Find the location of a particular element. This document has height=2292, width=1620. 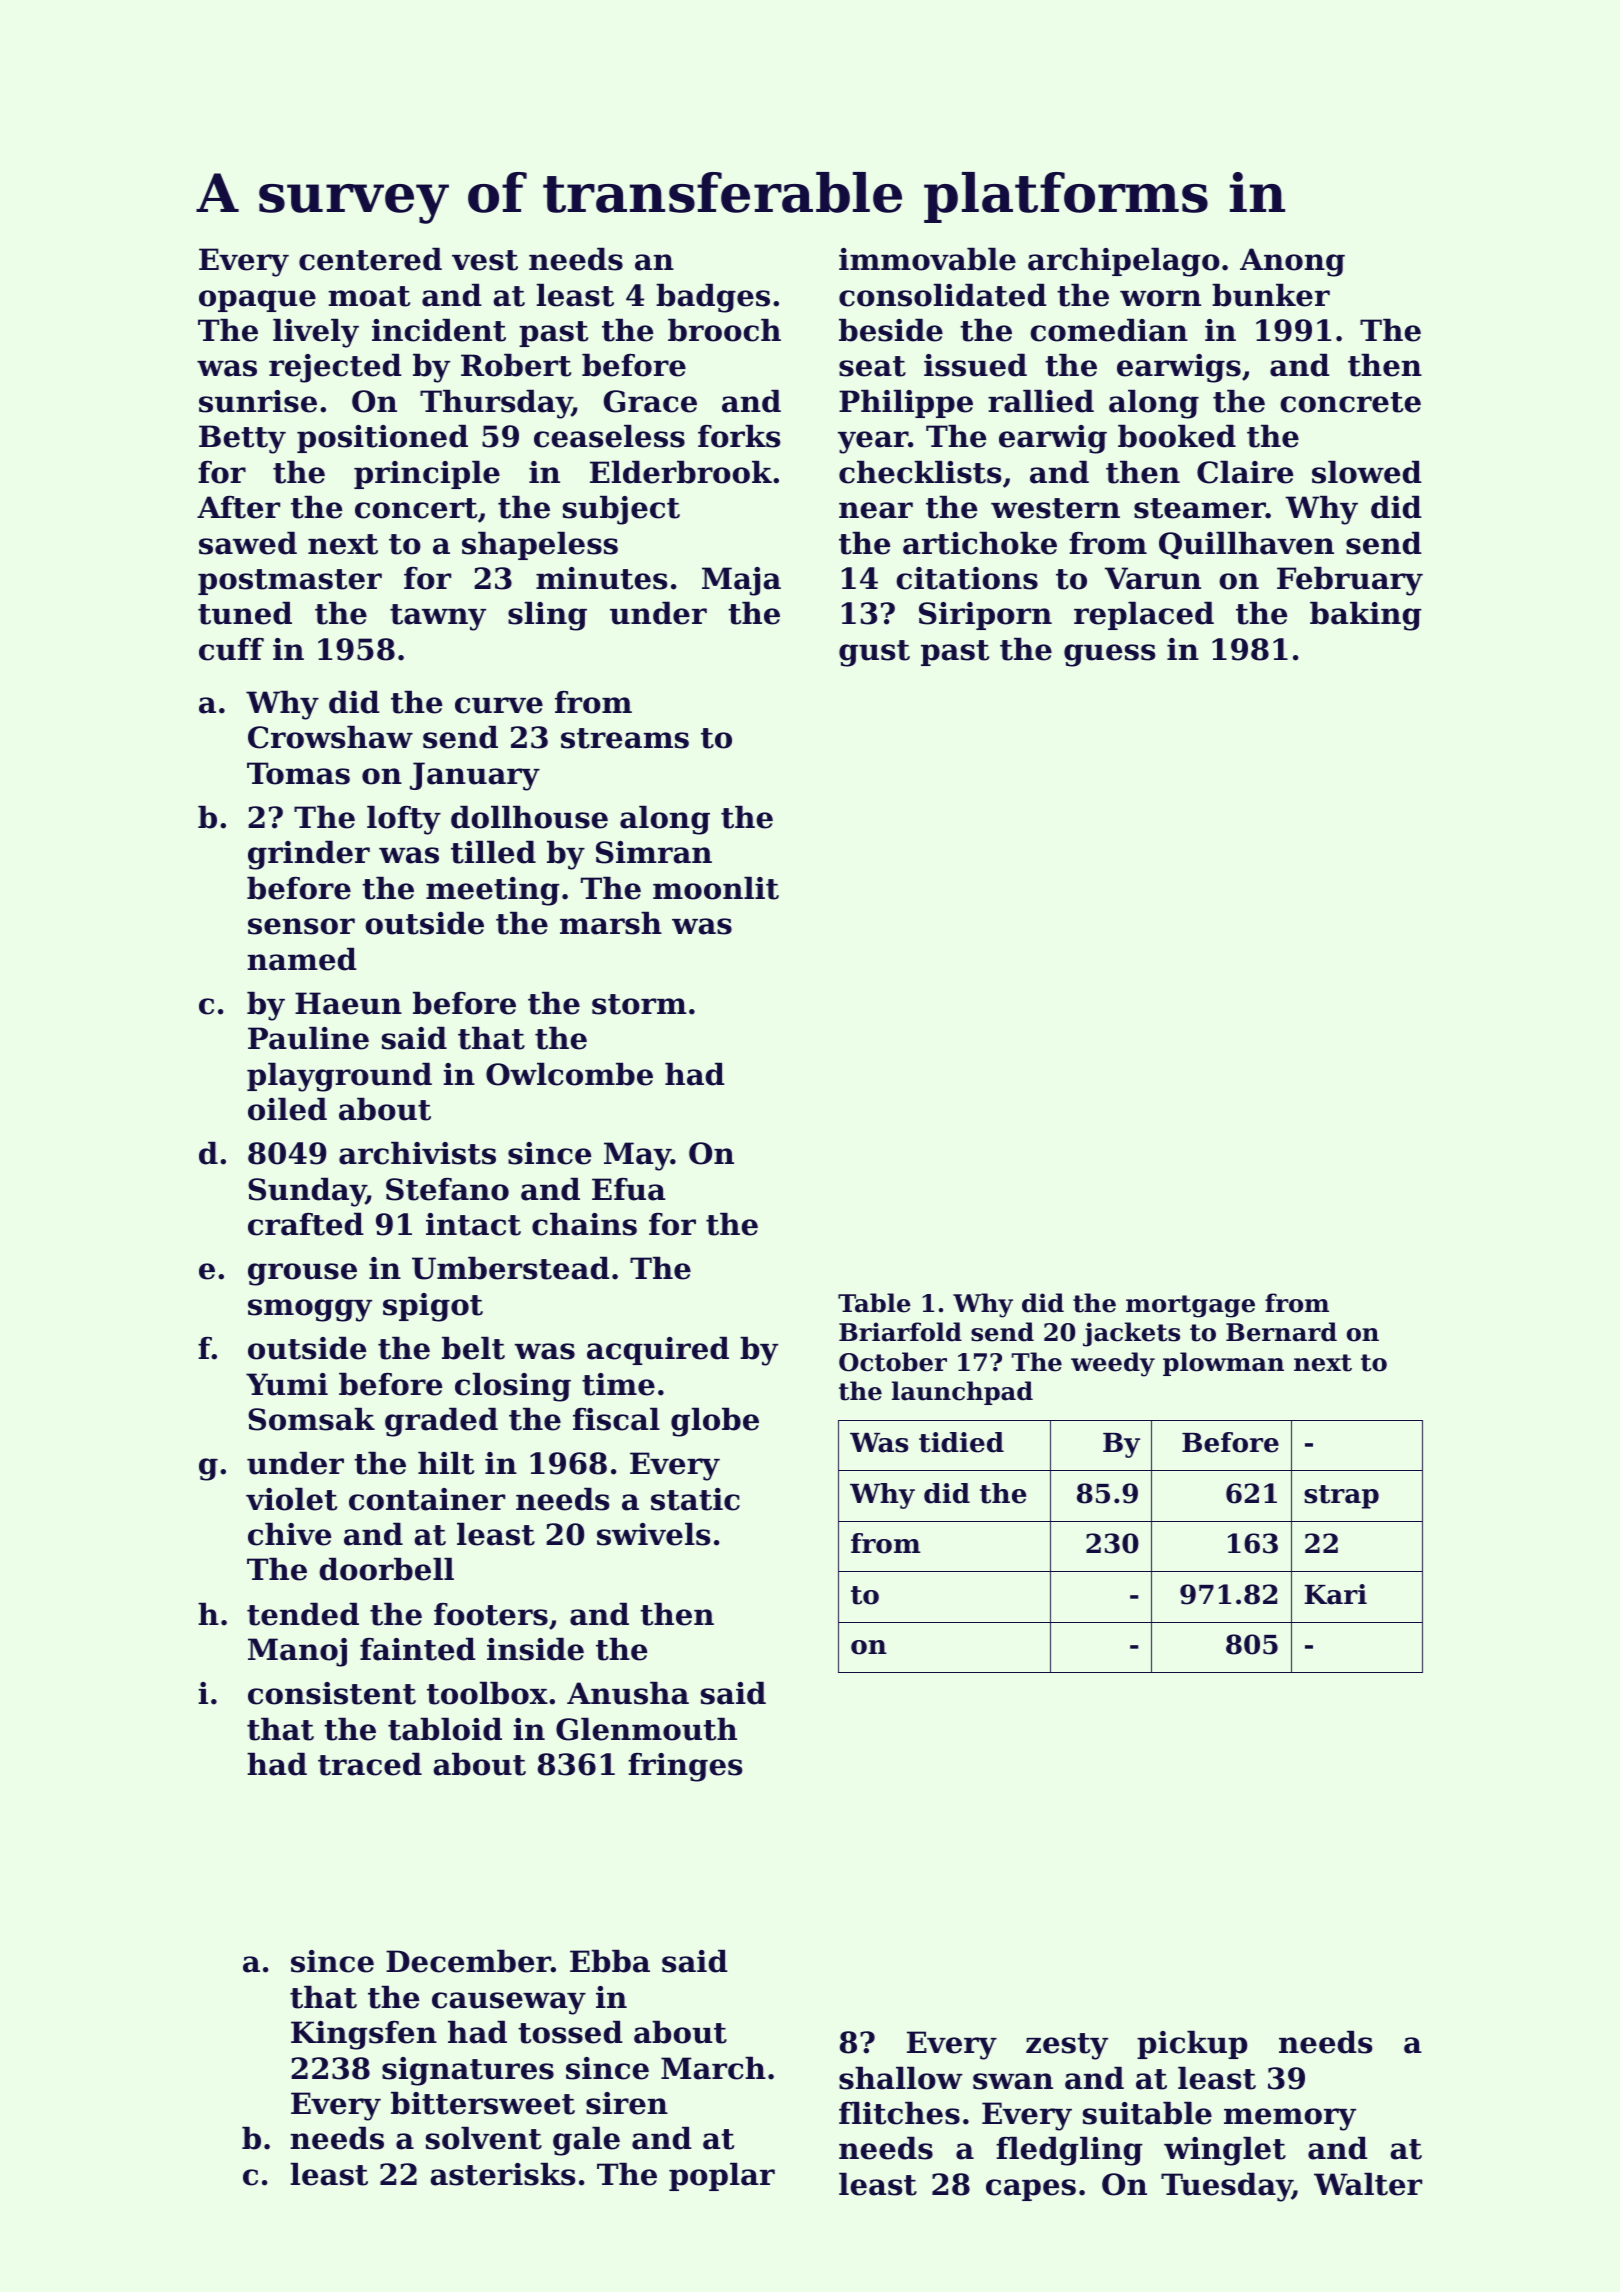

vest is located at coordinates (485, 260).
